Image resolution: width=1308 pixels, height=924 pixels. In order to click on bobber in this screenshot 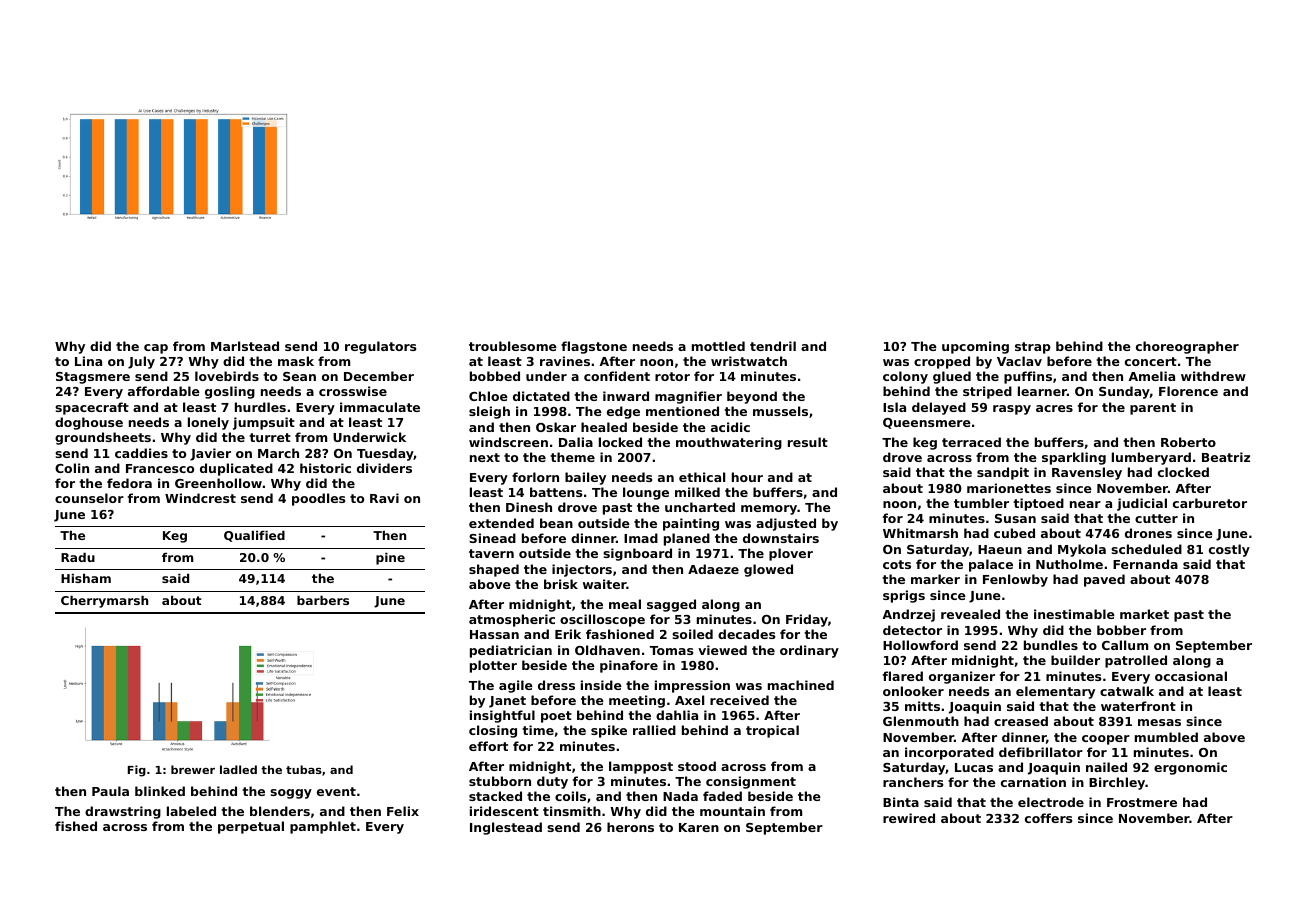, I will do `click(1121, 630)`.
